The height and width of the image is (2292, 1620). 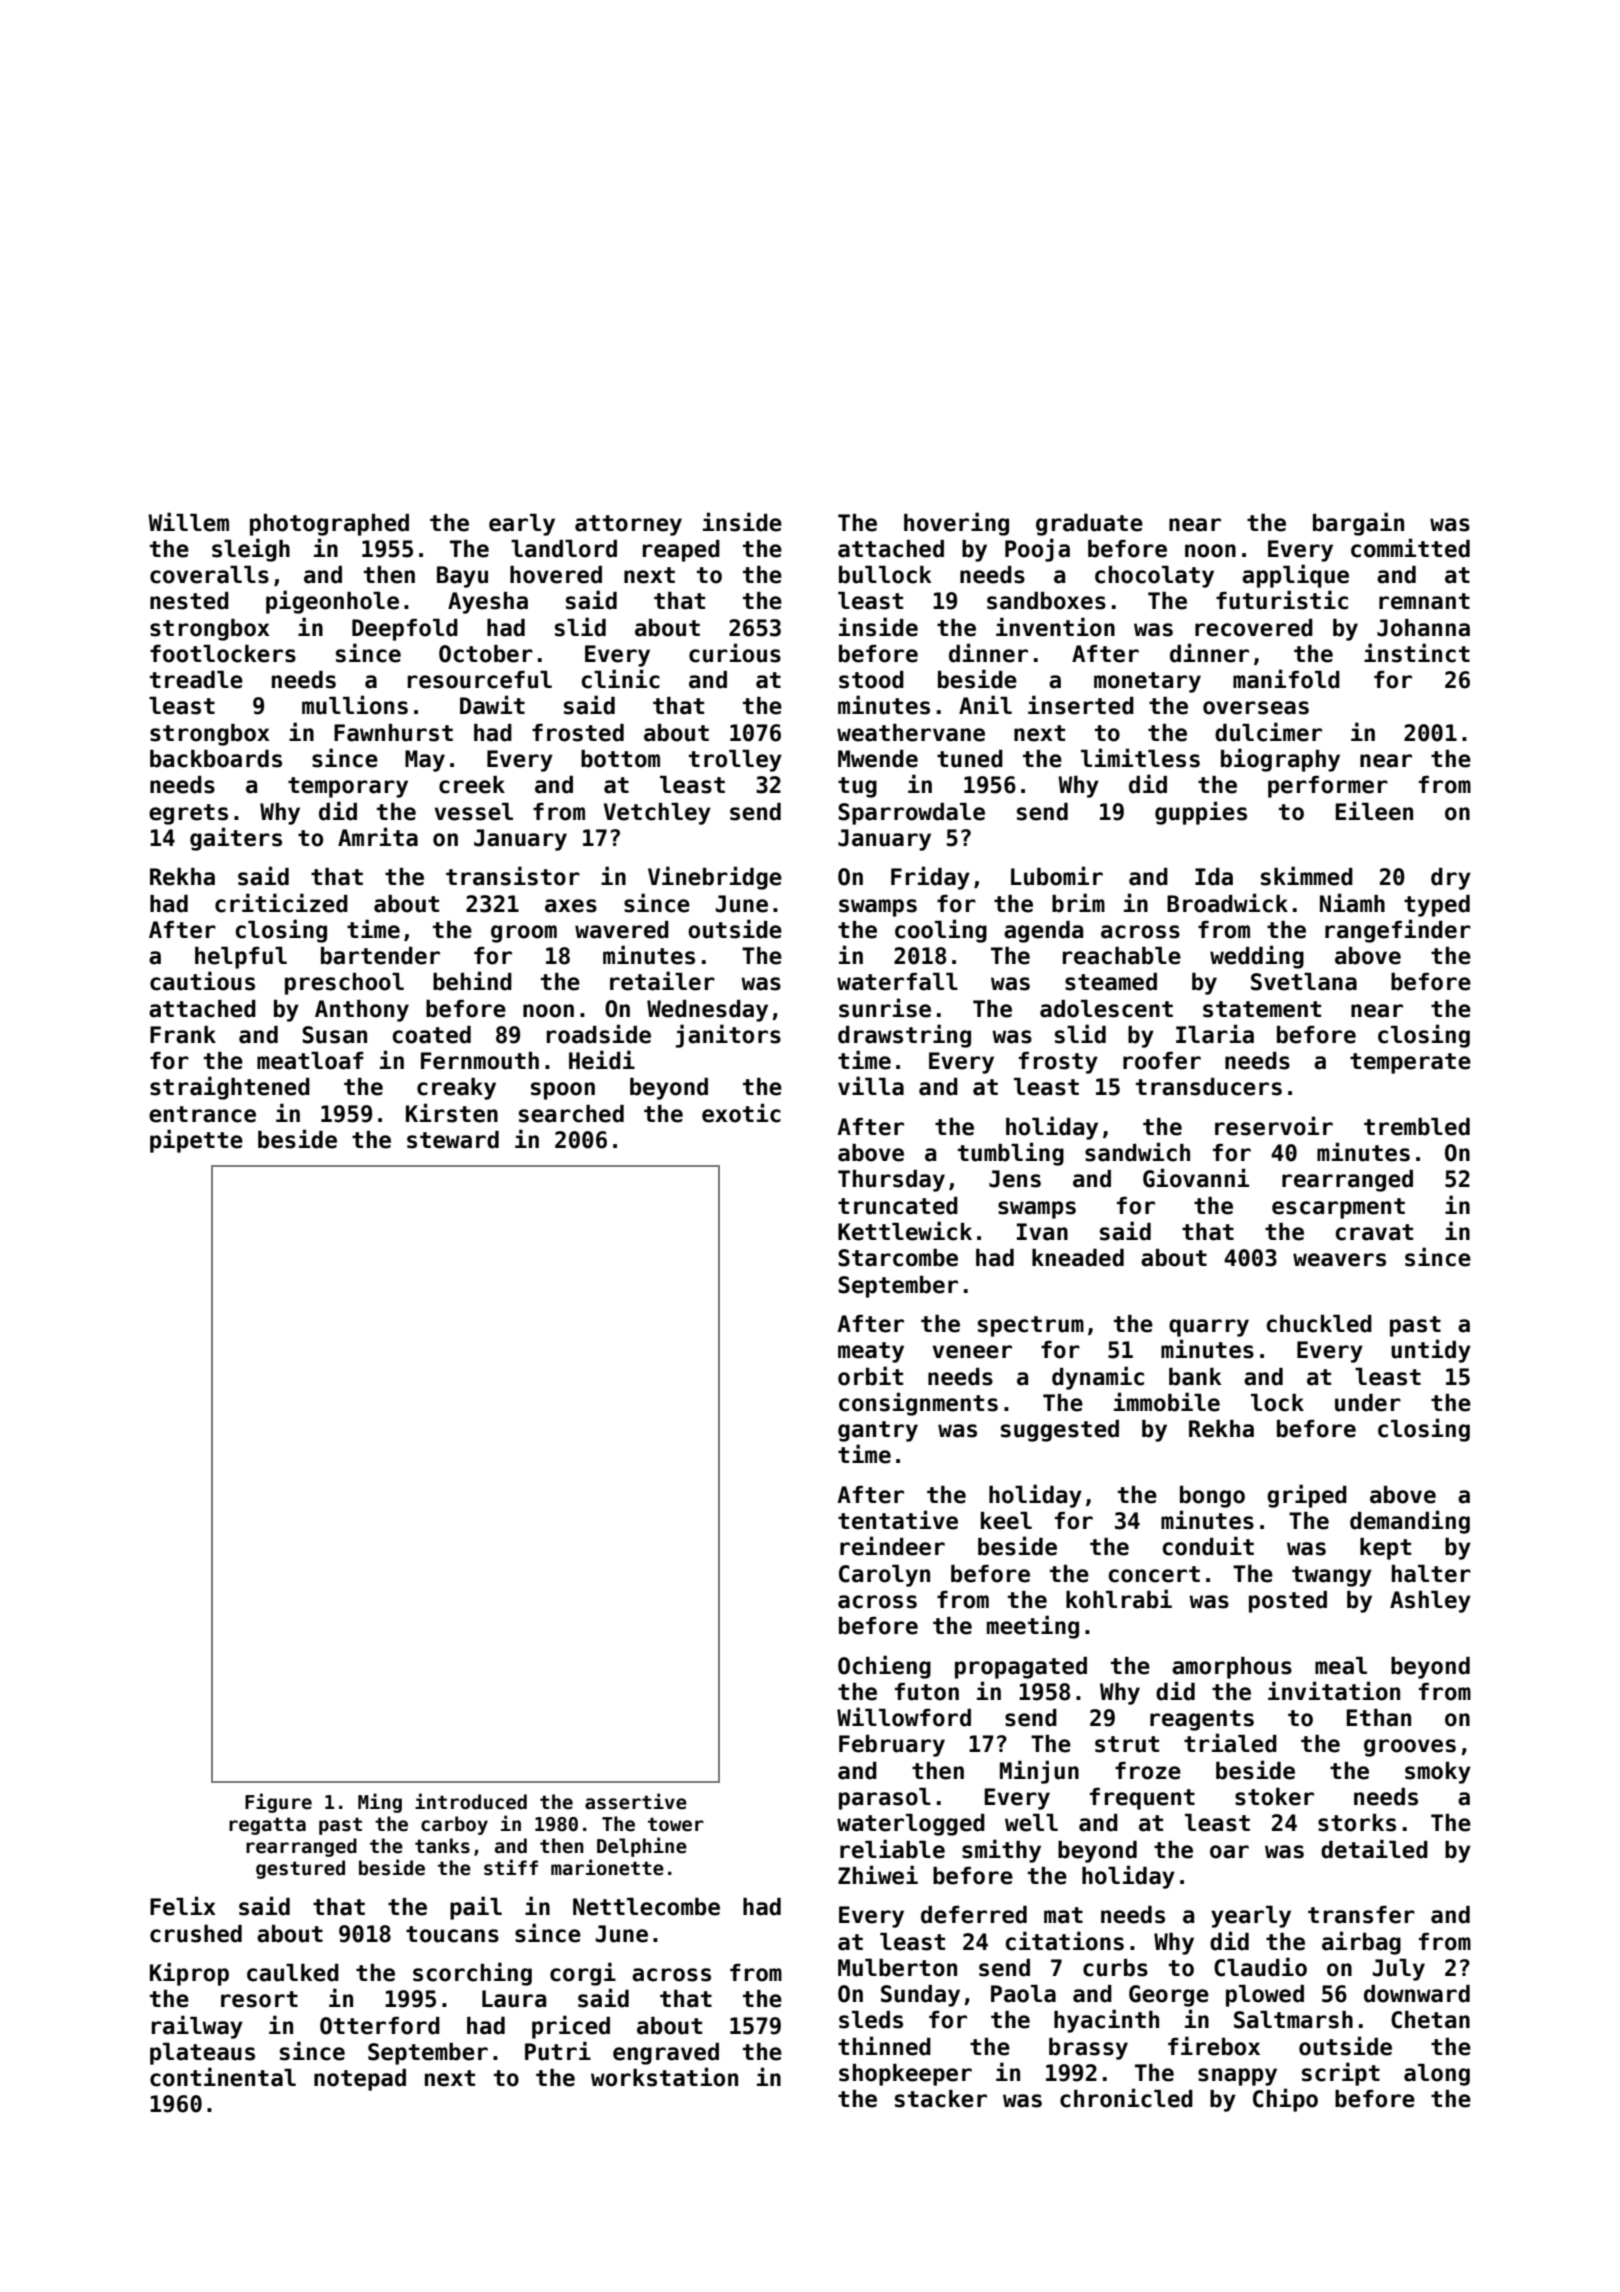 What do you see at coordinates (480, 680) in the image?
I see `resourceful` at bounding box center [480, 680].
